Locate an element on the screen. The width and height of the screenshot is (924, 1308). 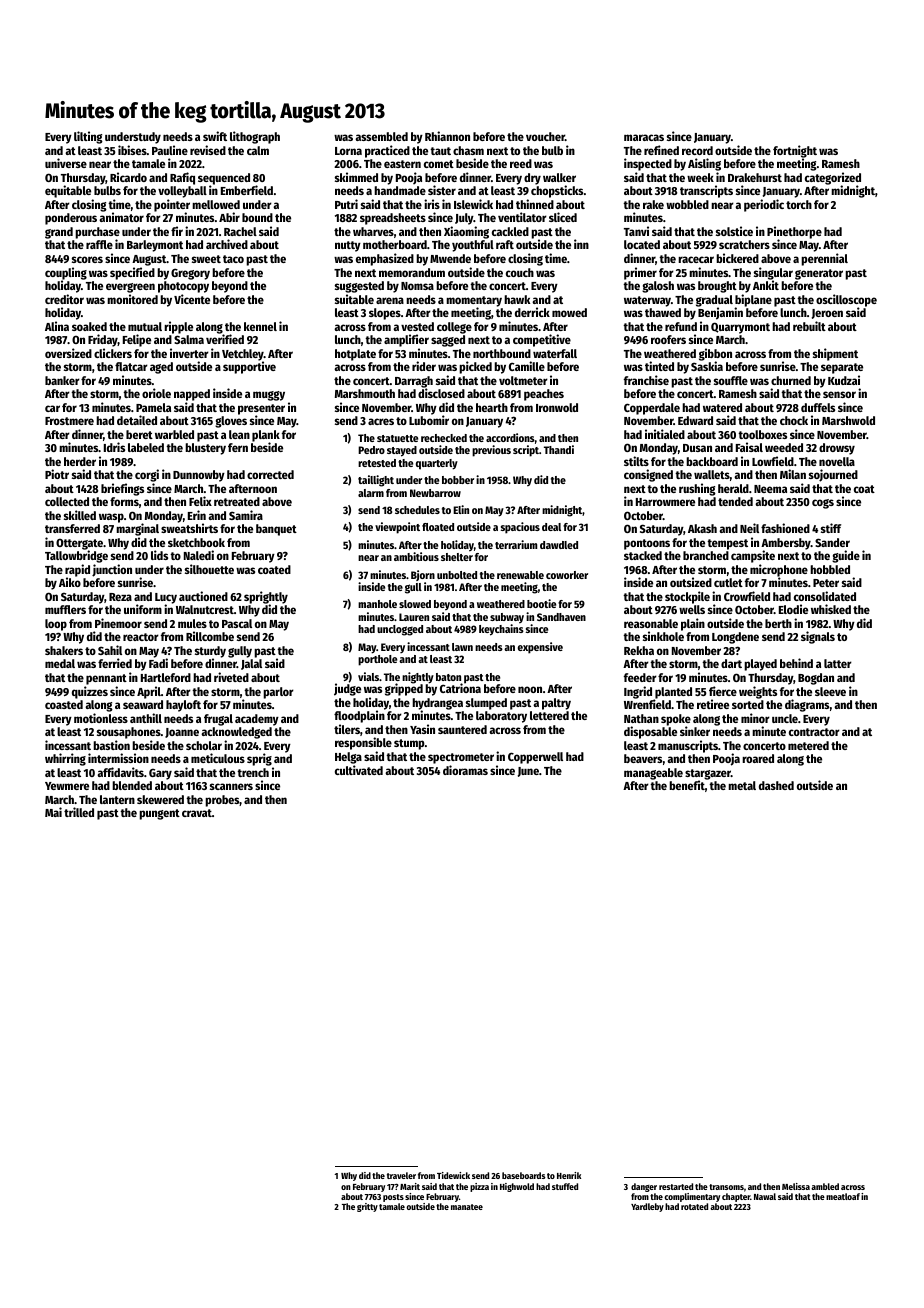
retreated is located at coordinates (237, 501).
